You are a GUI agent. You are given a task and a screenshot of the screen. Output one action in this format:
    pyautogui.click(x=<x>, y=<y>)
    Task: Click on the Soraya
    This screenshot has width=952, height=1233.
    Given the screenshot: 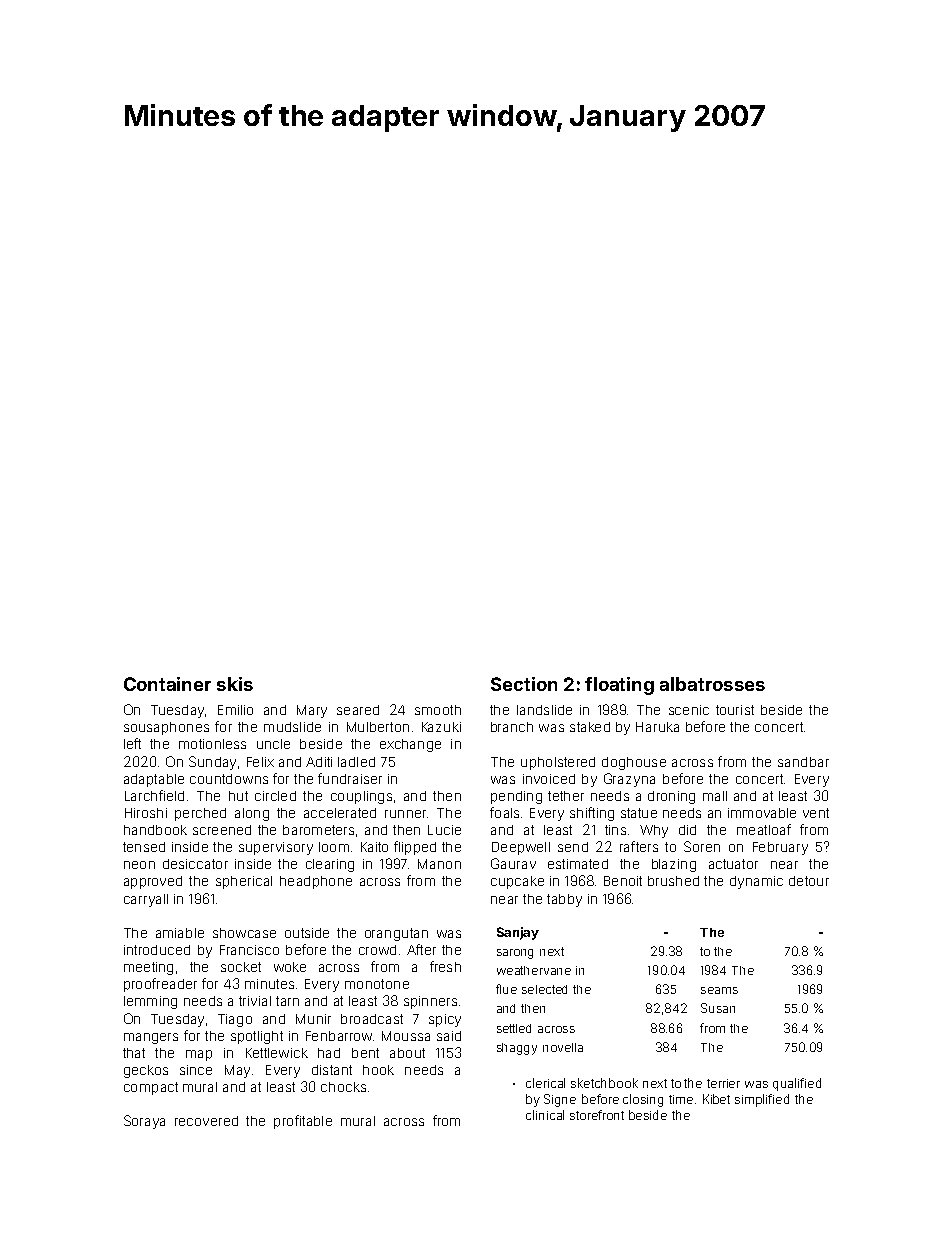 What is the action you would take?
    pyautogui.click(x=144, y=1122)
